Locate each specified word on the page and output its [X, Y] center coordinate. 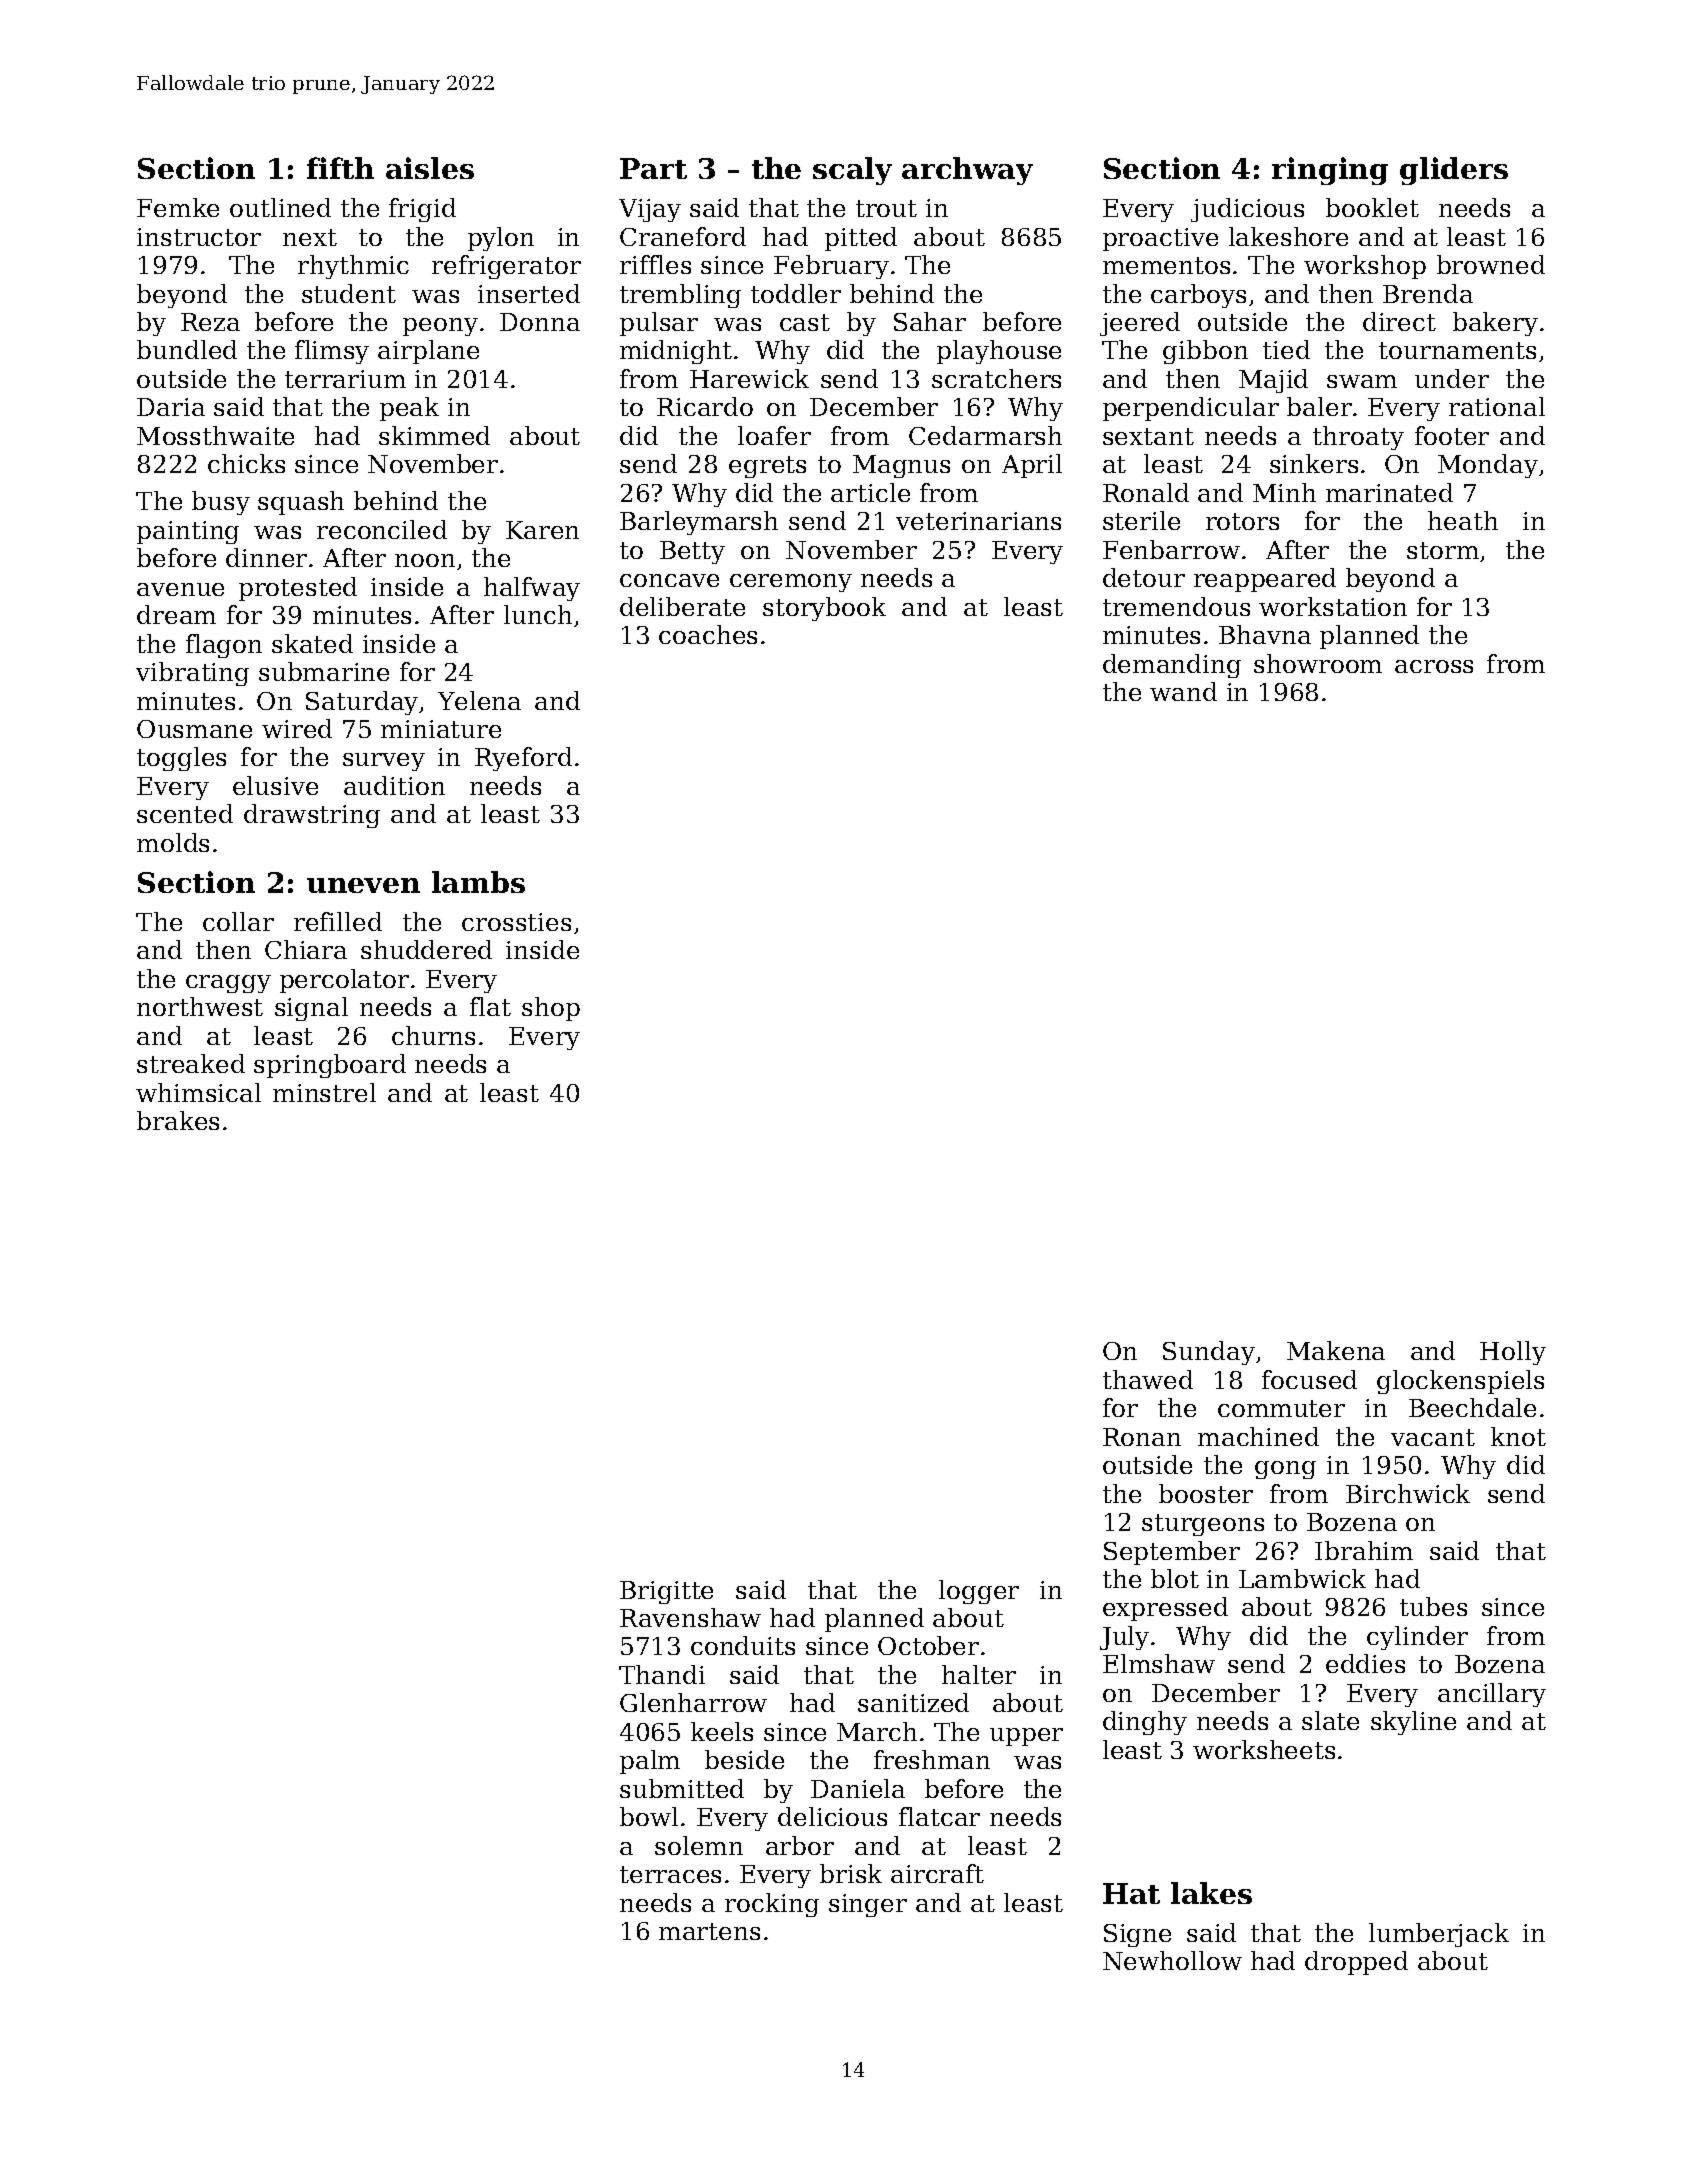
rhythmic [353, 267]
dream [176, 614]
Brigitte [666, 1592]
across [1434, 666]
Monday [1488, 466]
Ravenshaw [690, 1617]
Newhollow [1172, 1960]
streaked [191, 1063]
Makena [1336, 1350]
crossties [516, 922]
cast [805, 322]
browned [1491, 264]
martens [709, 1931]
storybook [824, 609]
